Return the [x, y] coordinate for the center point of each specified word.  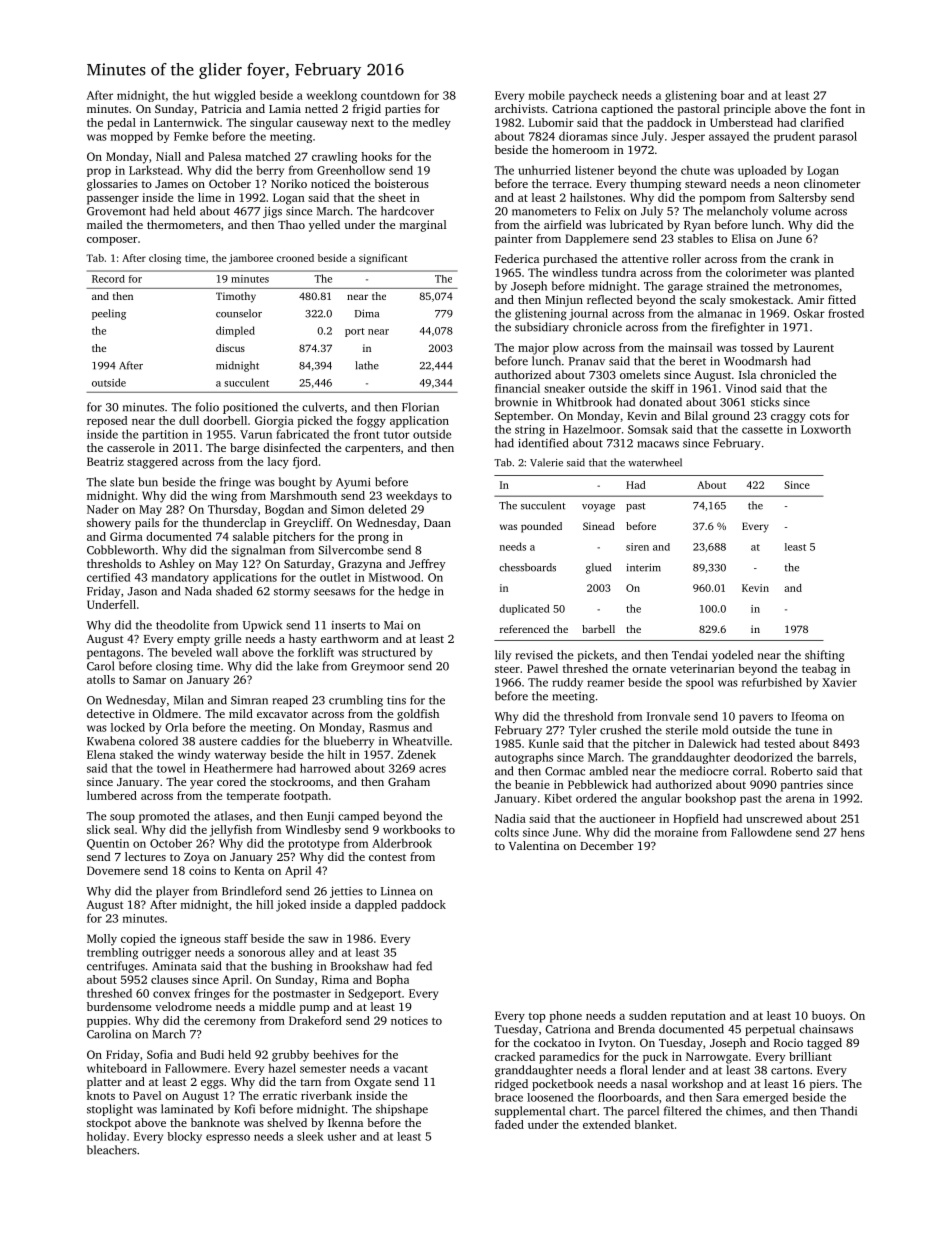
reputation [698, 1017]
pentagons [113, 654]
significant [383, 259]
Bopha [392, 981]
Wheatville [420, 741]
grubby [290, 1056]
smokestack [760, 299]
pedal [121, 124]
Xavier [839, 682]
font [840, 108]
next [362, 123]
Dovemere [113, 870]
